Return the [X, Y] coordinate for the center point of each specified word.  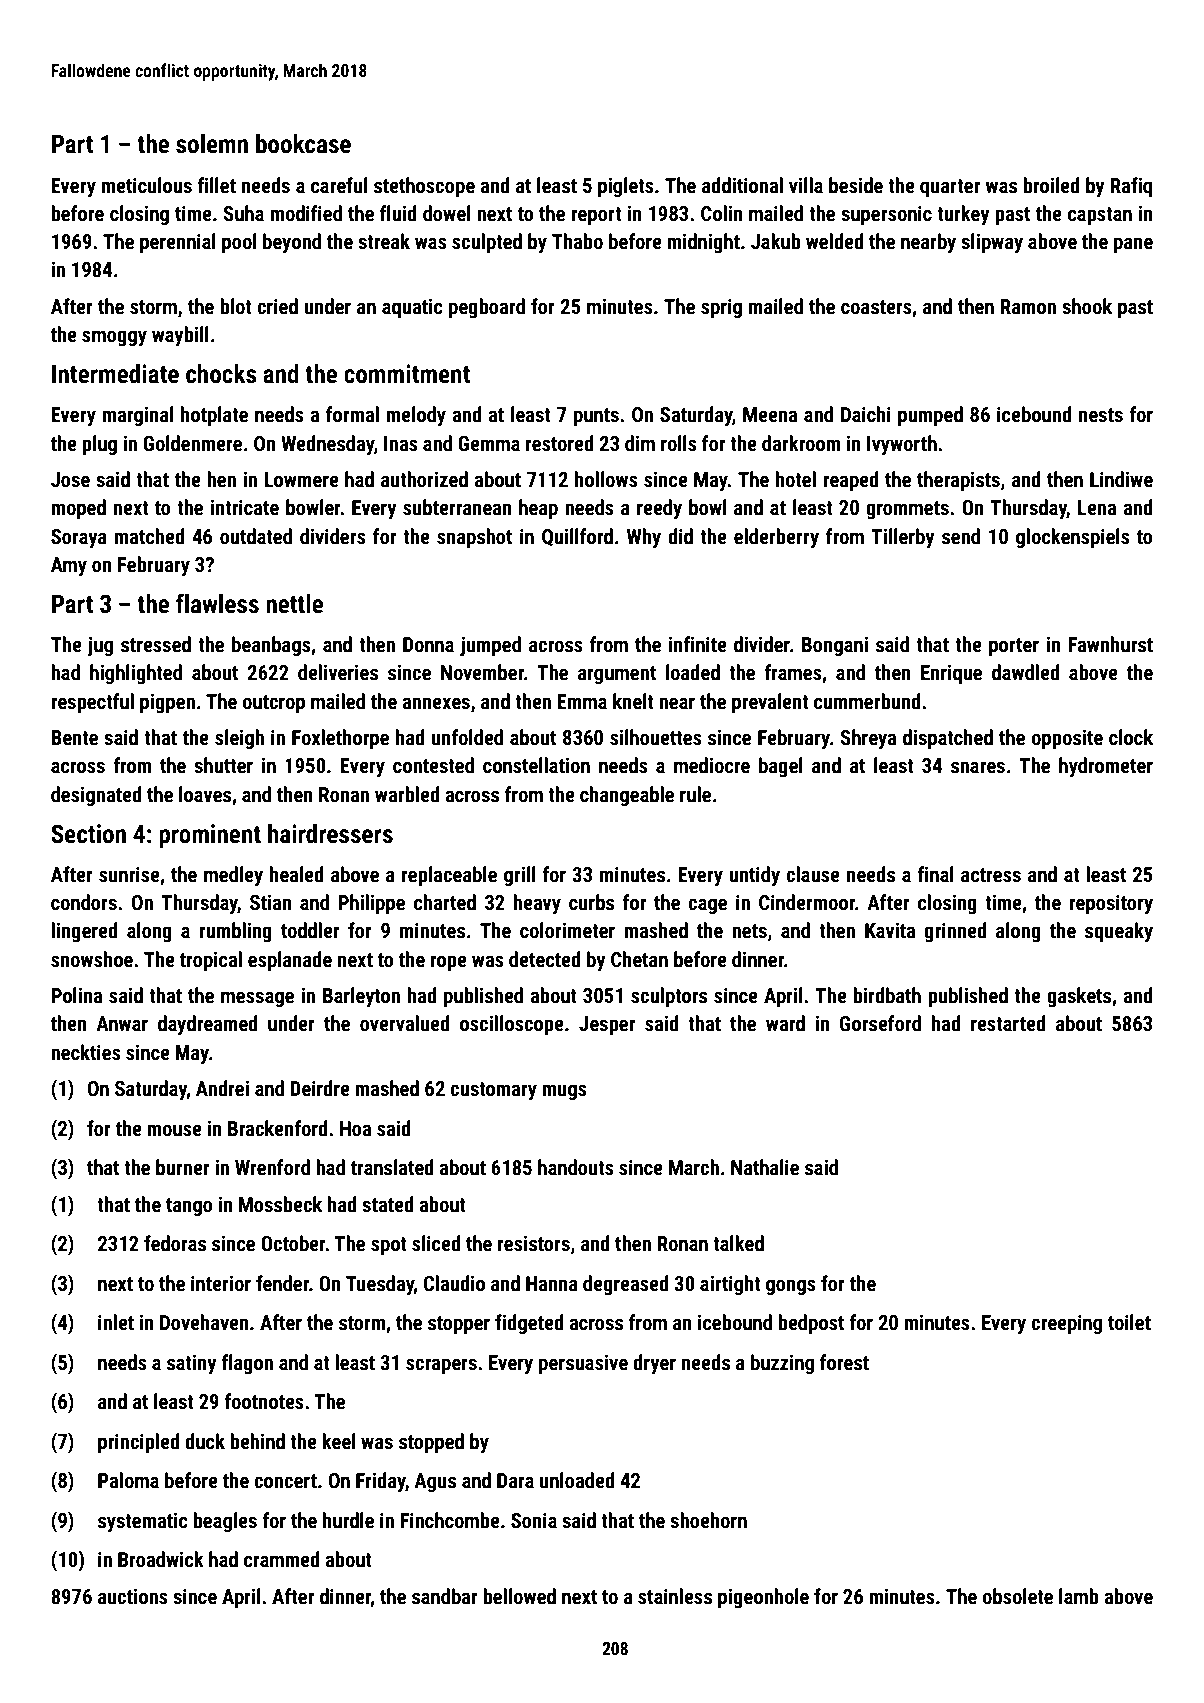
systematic [143, 1522]
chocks [221, 374]
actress [991, 875]
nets [749, 931]
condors [84, 902]
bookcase [303, 144]
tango [189, 1207]
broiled [1051, 185]
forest [844, 1362]
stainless [675, 1596]
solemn [212, 144]
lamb [1079, 1596]
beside [856, 185]
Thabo [577, 241]
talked [738, 1243]
